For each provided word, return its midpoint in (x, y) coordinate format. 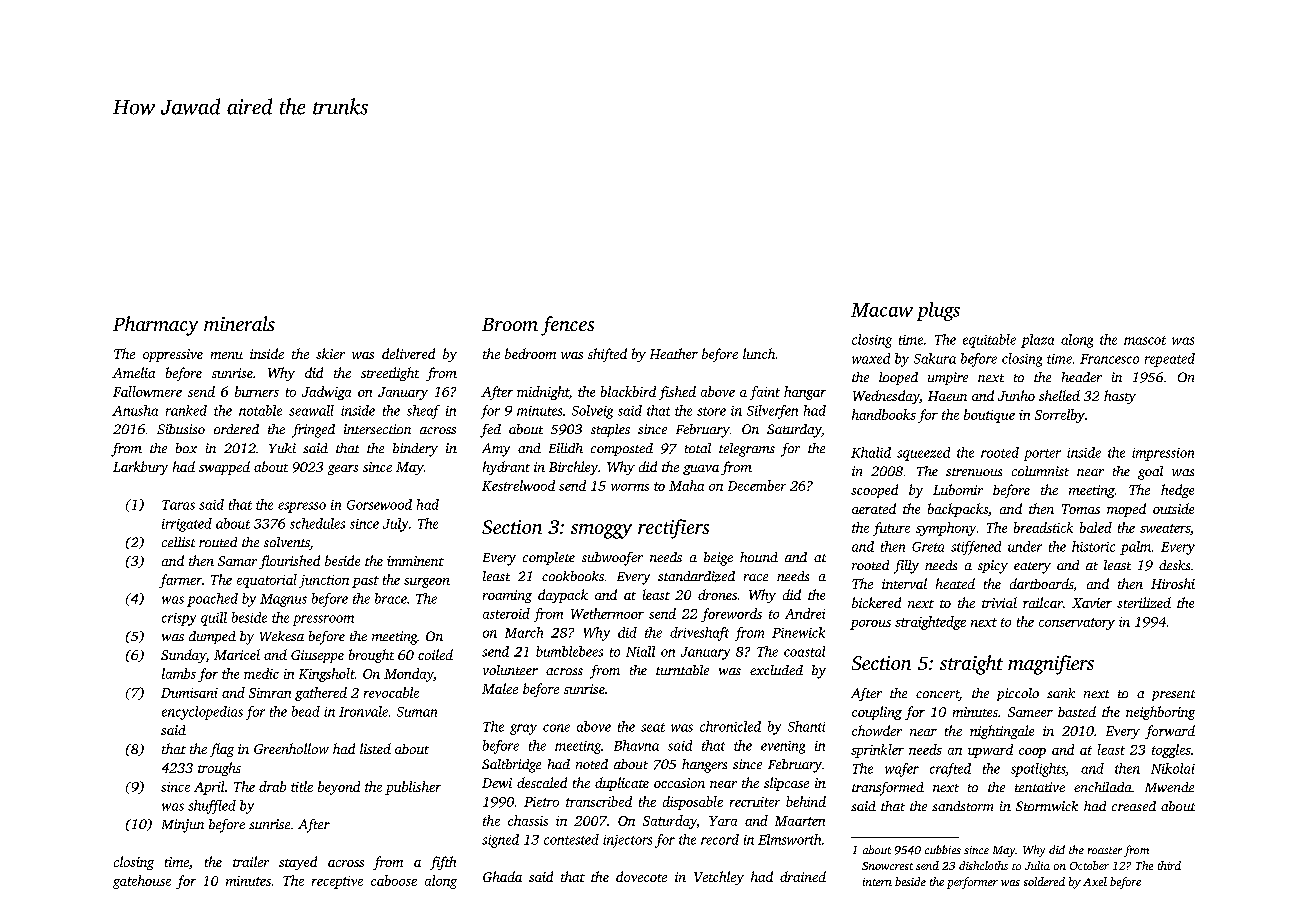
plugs (938, 311)
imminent (415, 561)
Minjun (183, 826)
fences (567, 326)
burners (257, 391)
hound (759, 557)
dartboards (1041, 583)
